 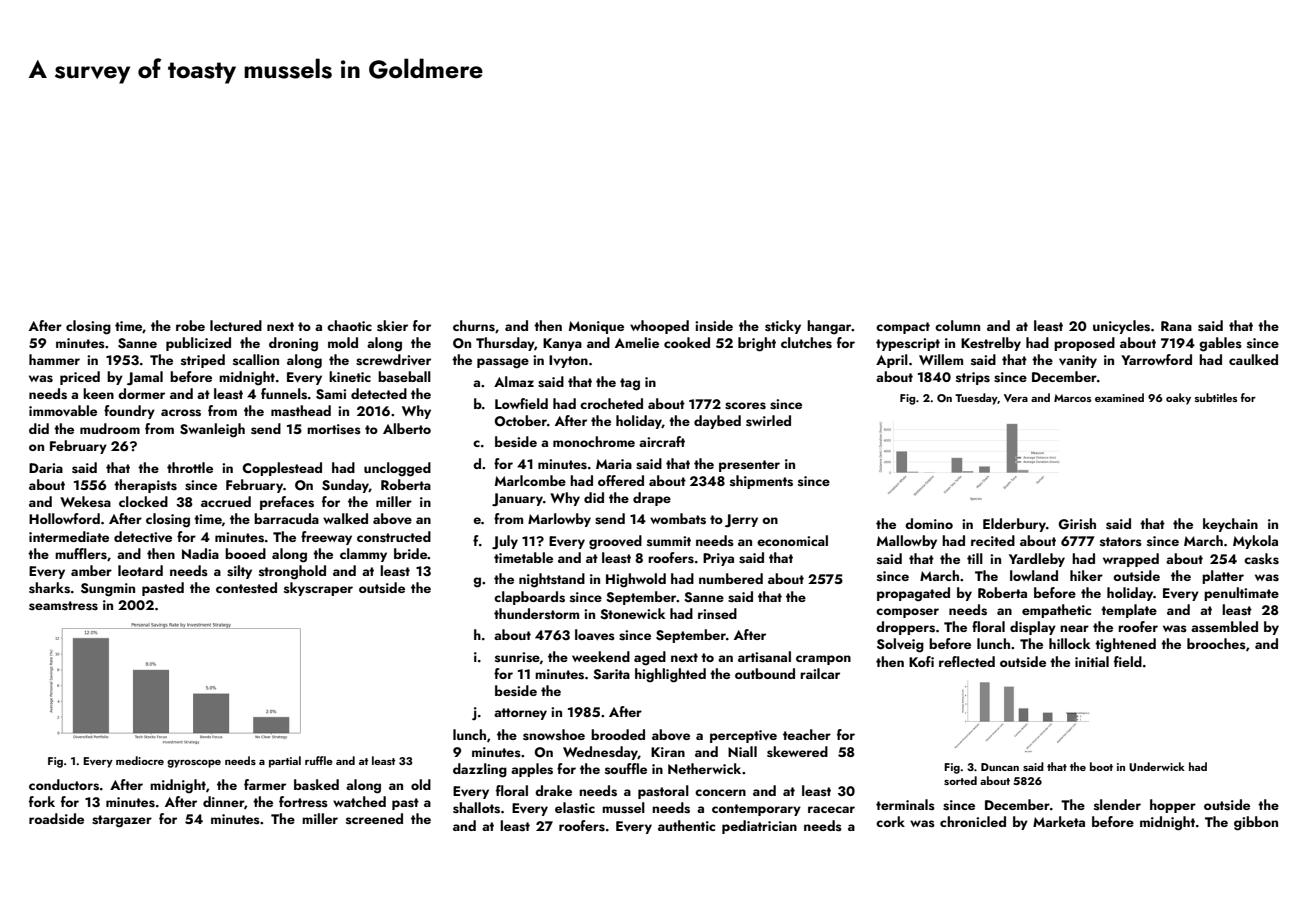 What do you see at coordinates (957, 325) in the screenshot?
I see `column` at bounding box center [957, 325].
